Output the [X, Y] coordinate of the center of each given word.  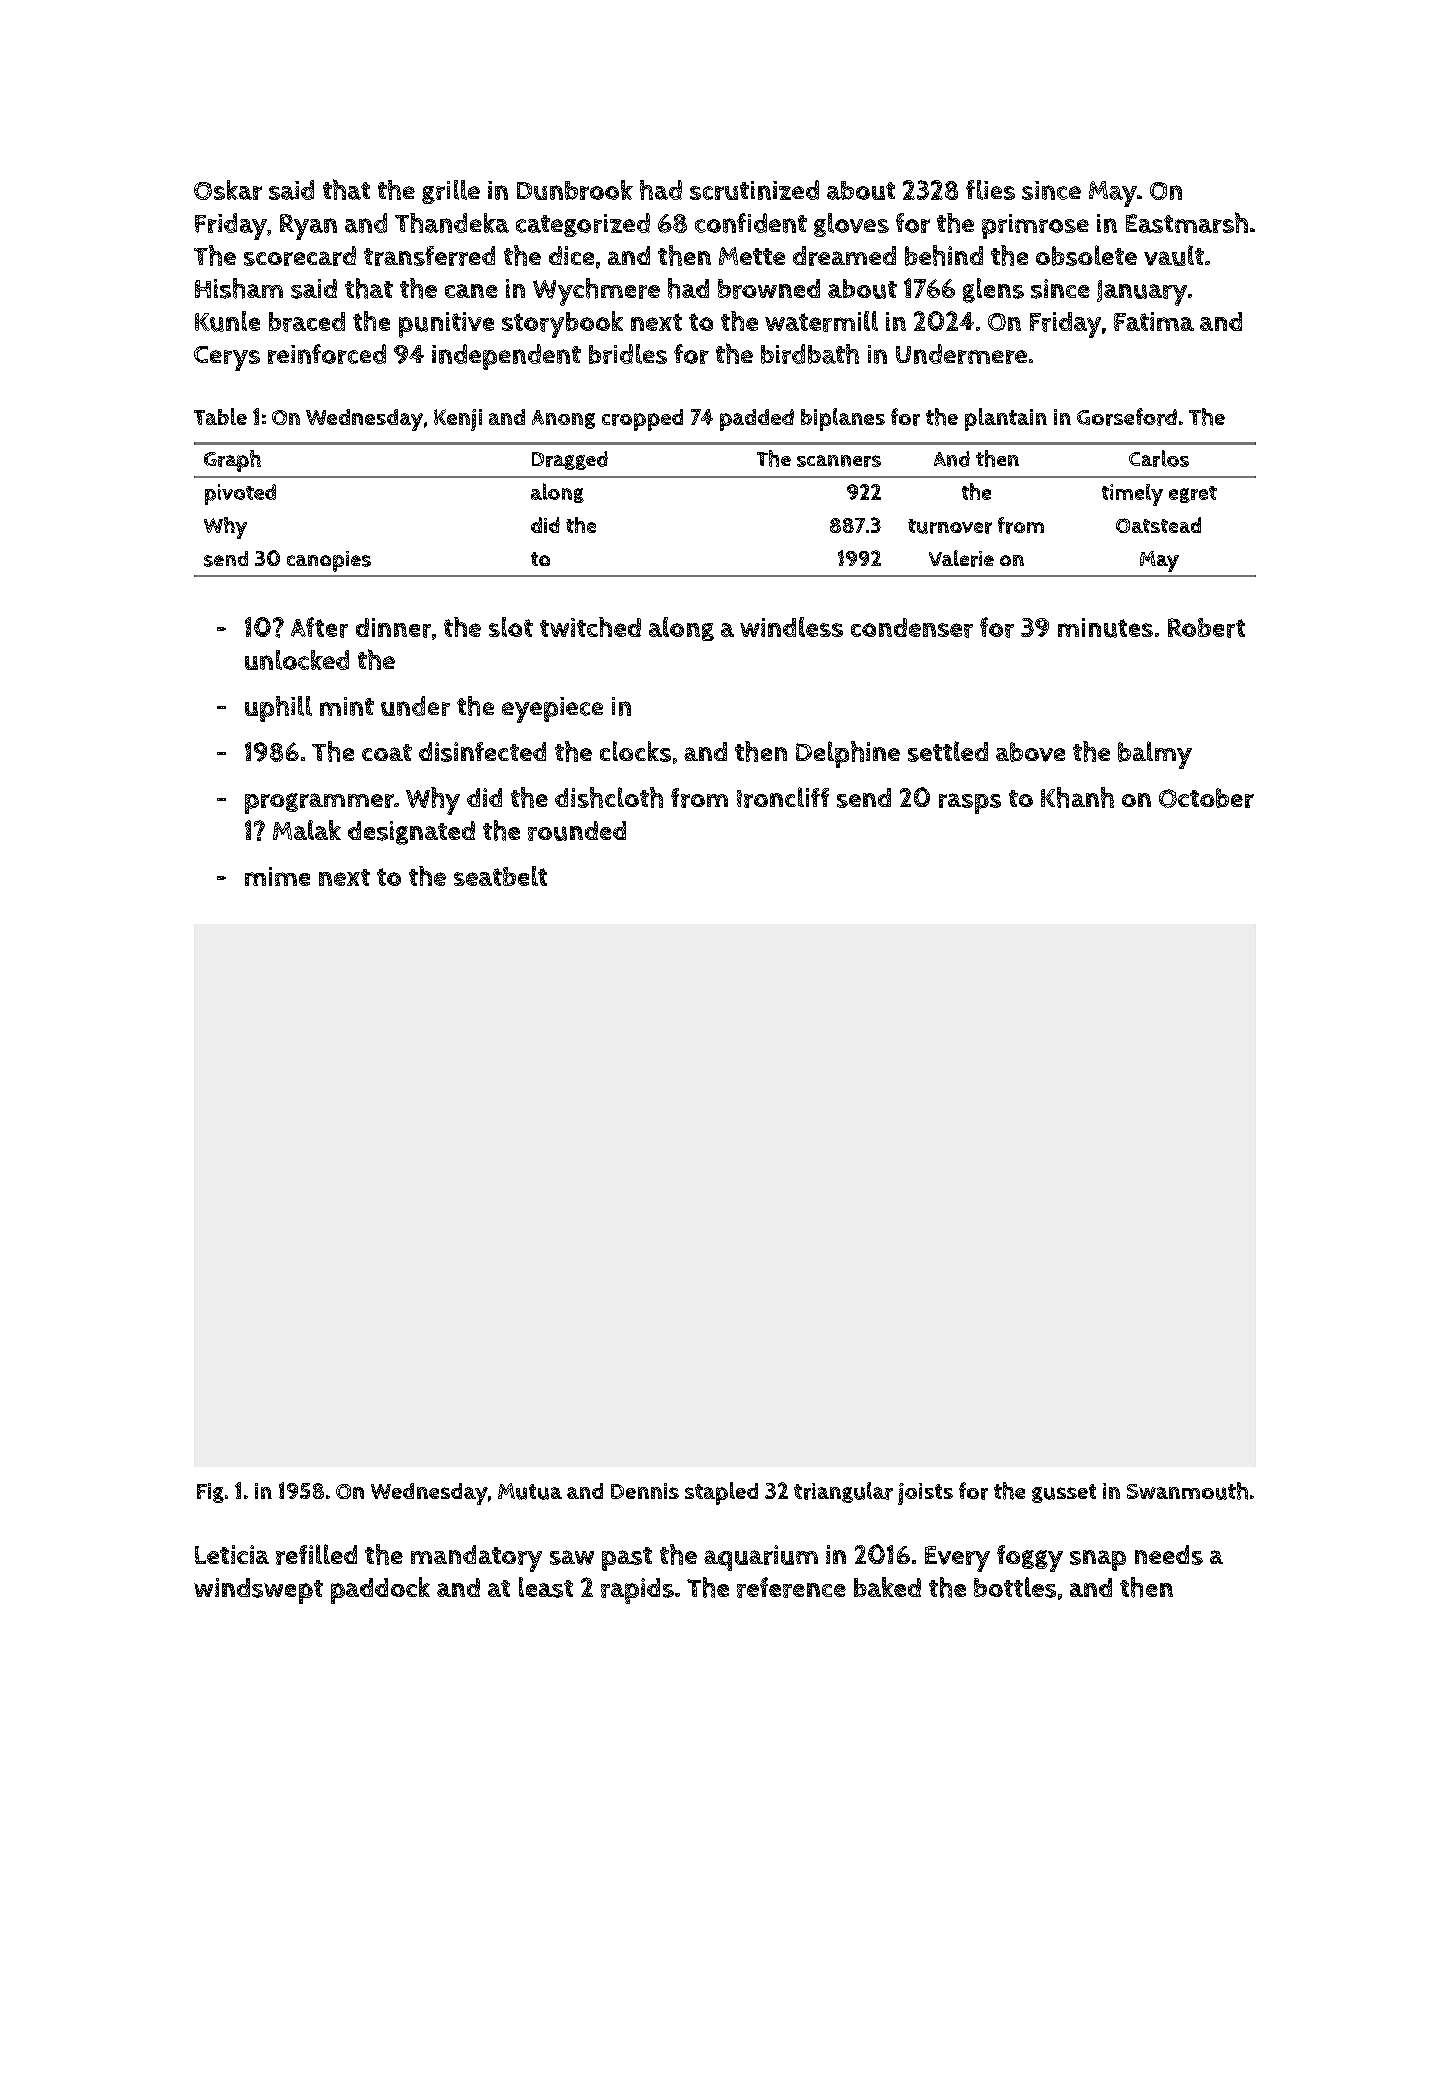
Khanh [1077, 797]
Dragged [570, 460]
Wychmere [596, 292]
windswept [258, 1591]
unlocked [297, 660]
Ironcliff [783, 797]
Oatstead [1158, 525]
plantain [1006, 419]
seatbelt [500, 876]
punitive [446, 325]
